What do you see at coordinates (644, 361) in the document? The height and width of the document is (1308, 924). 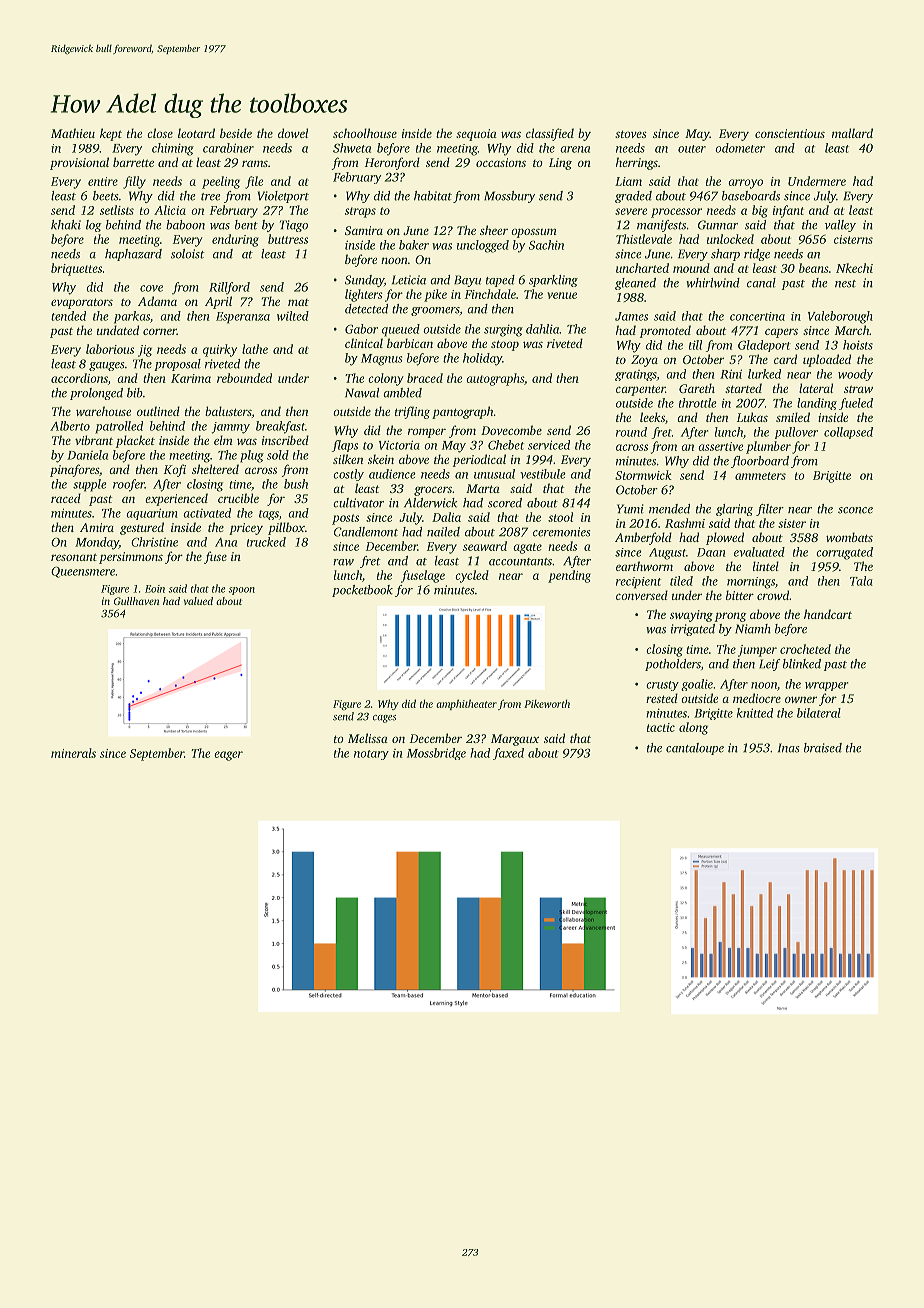 I see `Zoya` at bounding box center [644, 361].
